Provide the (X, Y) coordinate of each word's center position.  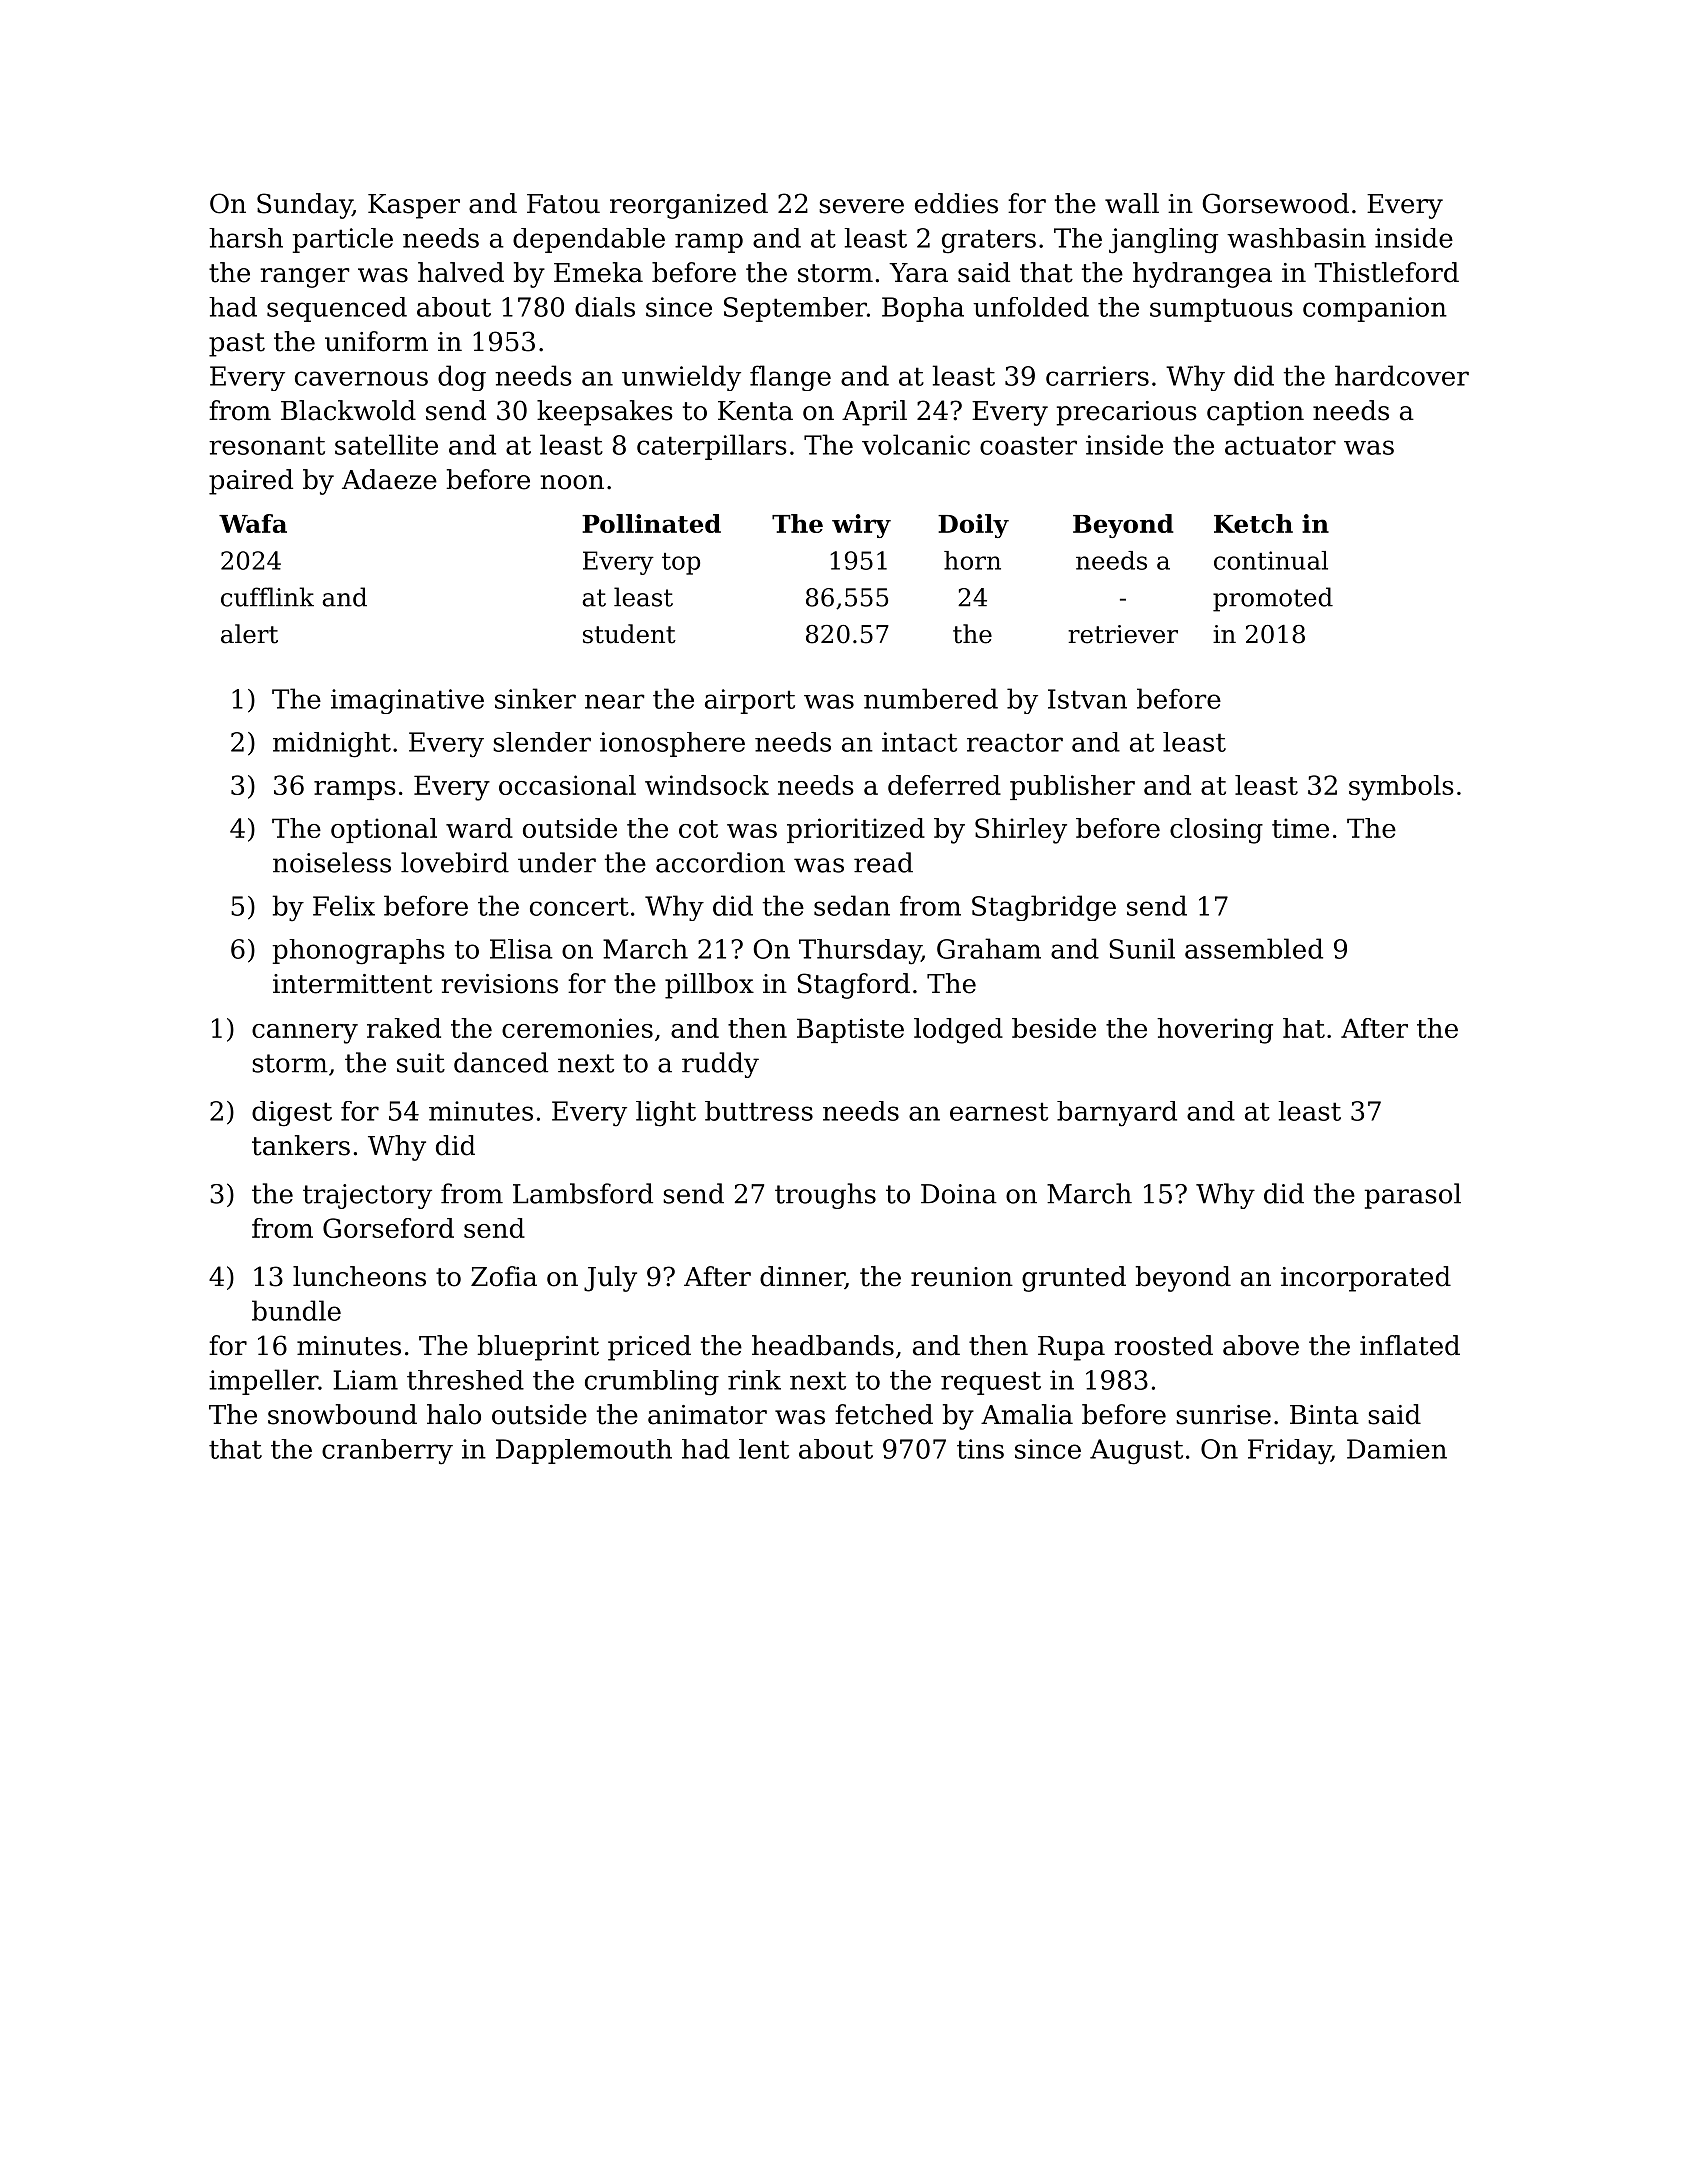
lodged (958, 1031)
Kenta (755, 411)
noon (572, 482)
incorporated (1366, 1279)
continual (1271, 560)
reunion (962, 1277)
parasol (1412, 1196)
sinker (535, 698)
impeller (263, 1382)
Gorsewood (1275, 203)
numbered (931, 698)
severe (861, 206)
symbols (1401, 788)
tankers (301, 1145)
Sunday (304, 206)
